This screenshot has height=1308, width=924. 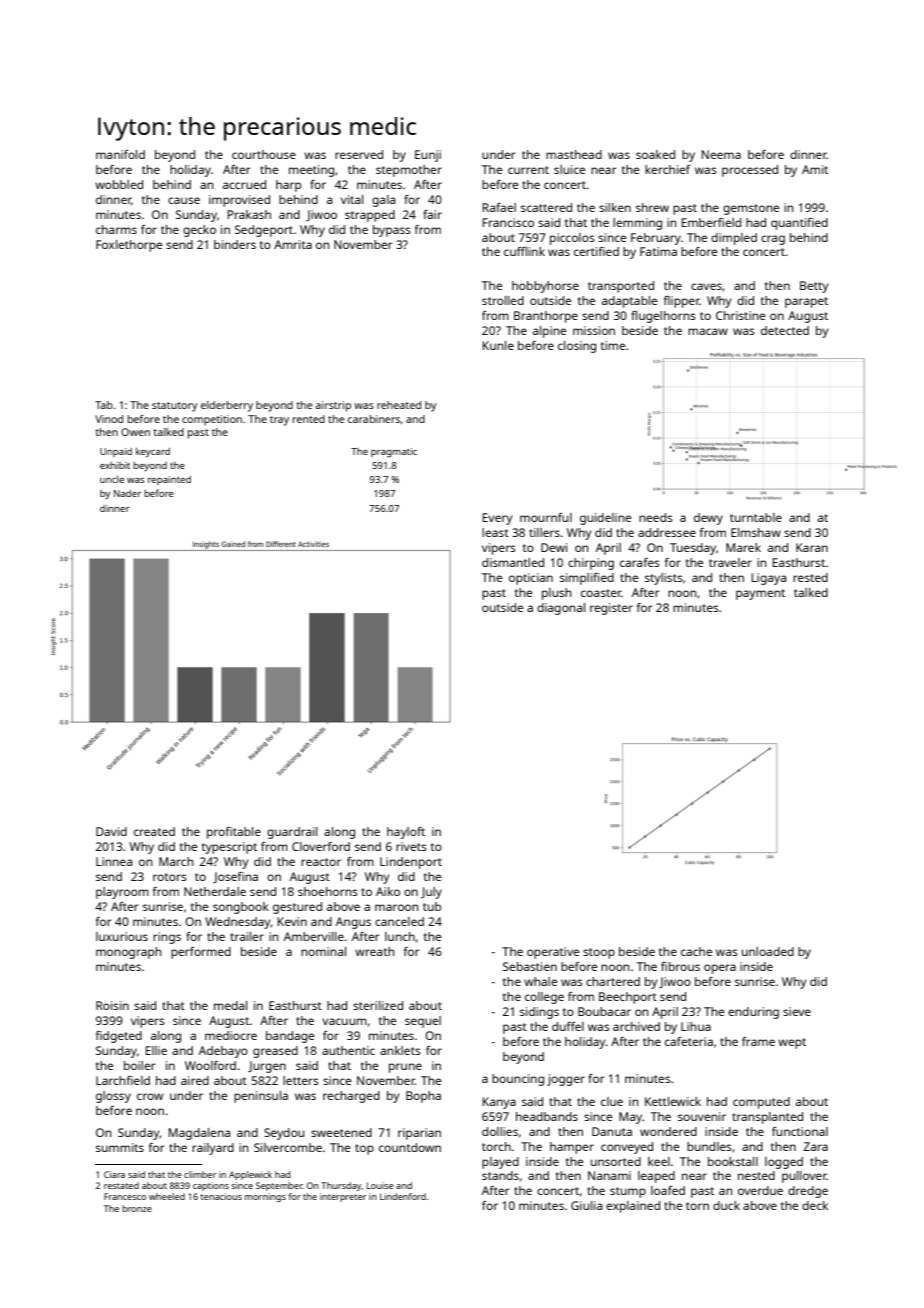 What do you see at coordinates (120, 154) in the screenshot?
I see `manifold` at bounding box center [120, 154].
